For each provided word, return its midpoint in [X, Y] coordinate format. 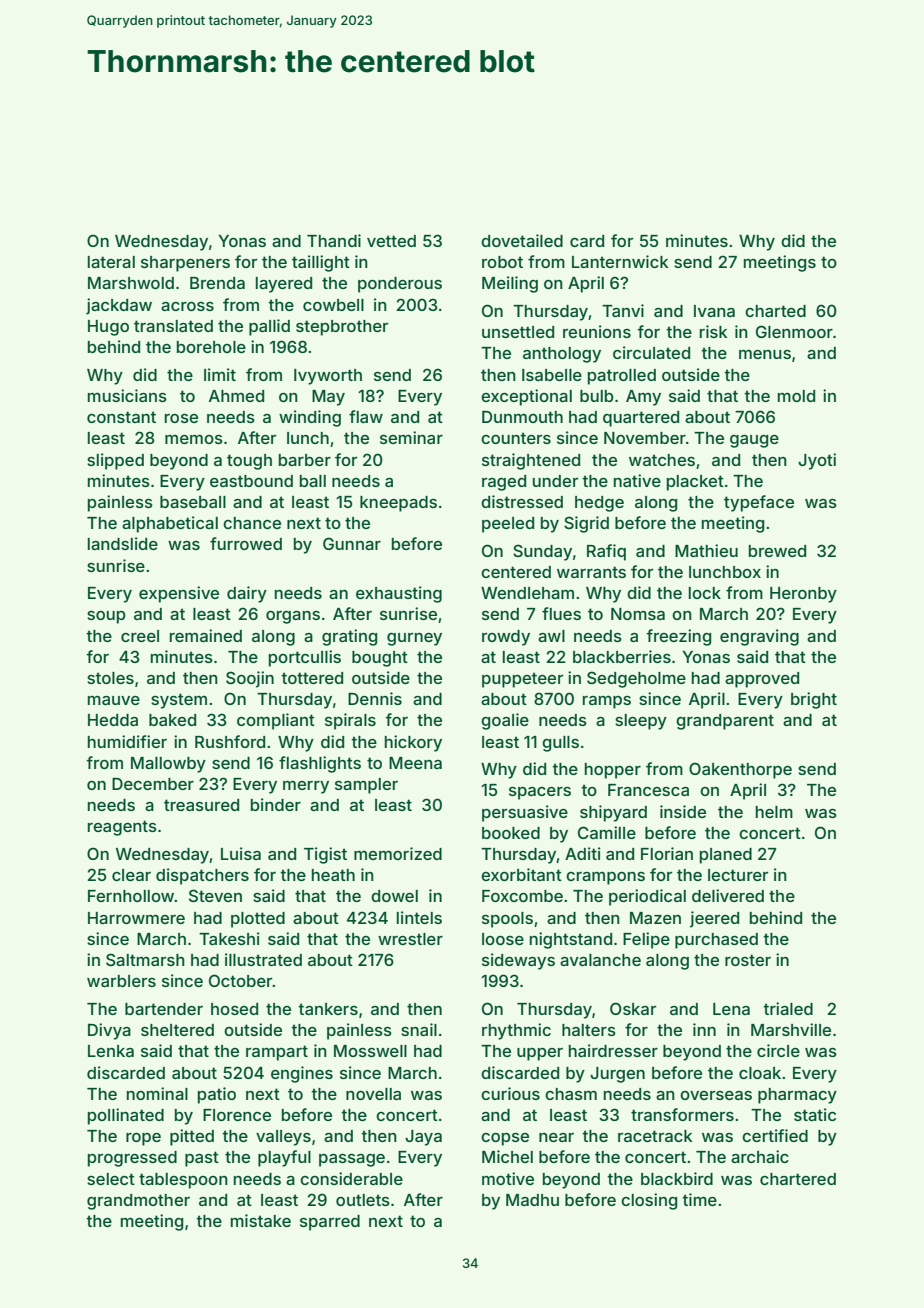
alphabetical [170, 524]
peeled [508, 525]
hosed [234, 1009]
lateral [111, 262]
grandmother [138, 1202]
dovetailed [522, 240]
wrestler [410, 939]
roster [748, 960]
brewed [777, 551]
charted [775, 311]
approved [762, 680]
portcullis [305, 658]
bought [380, 659]
